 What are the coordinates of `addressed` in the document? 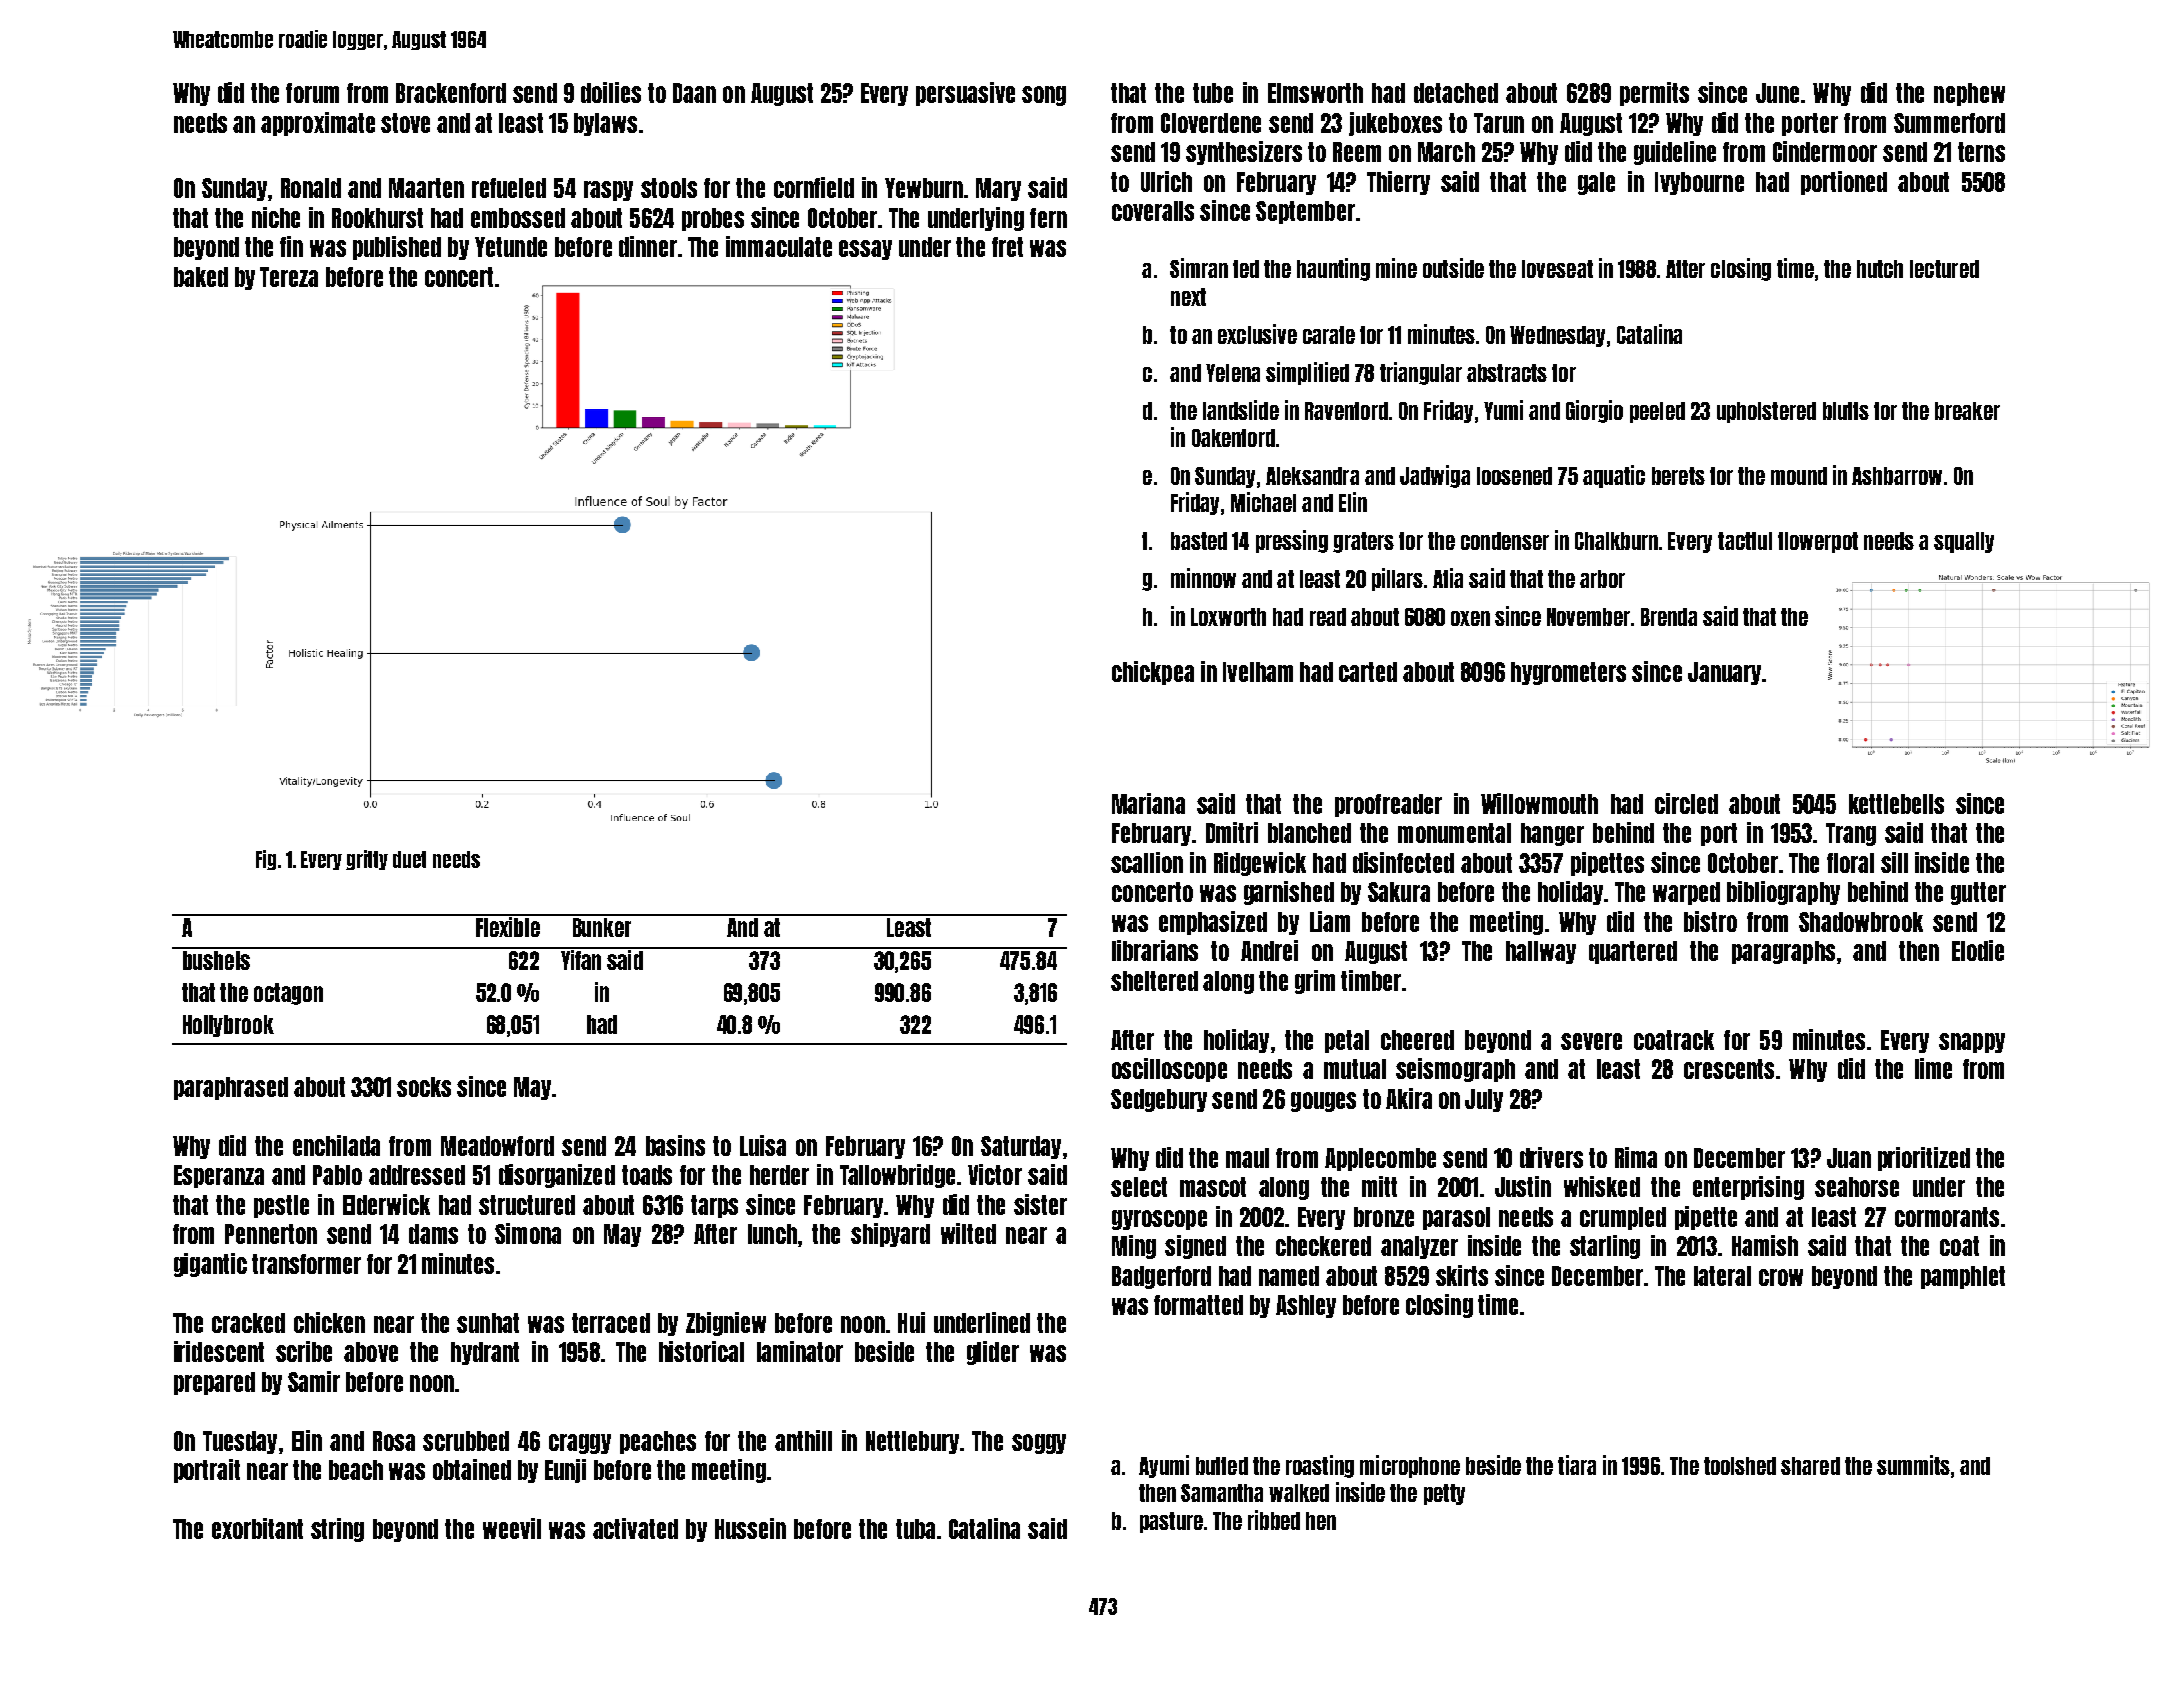 It's located at (417, 1175).
